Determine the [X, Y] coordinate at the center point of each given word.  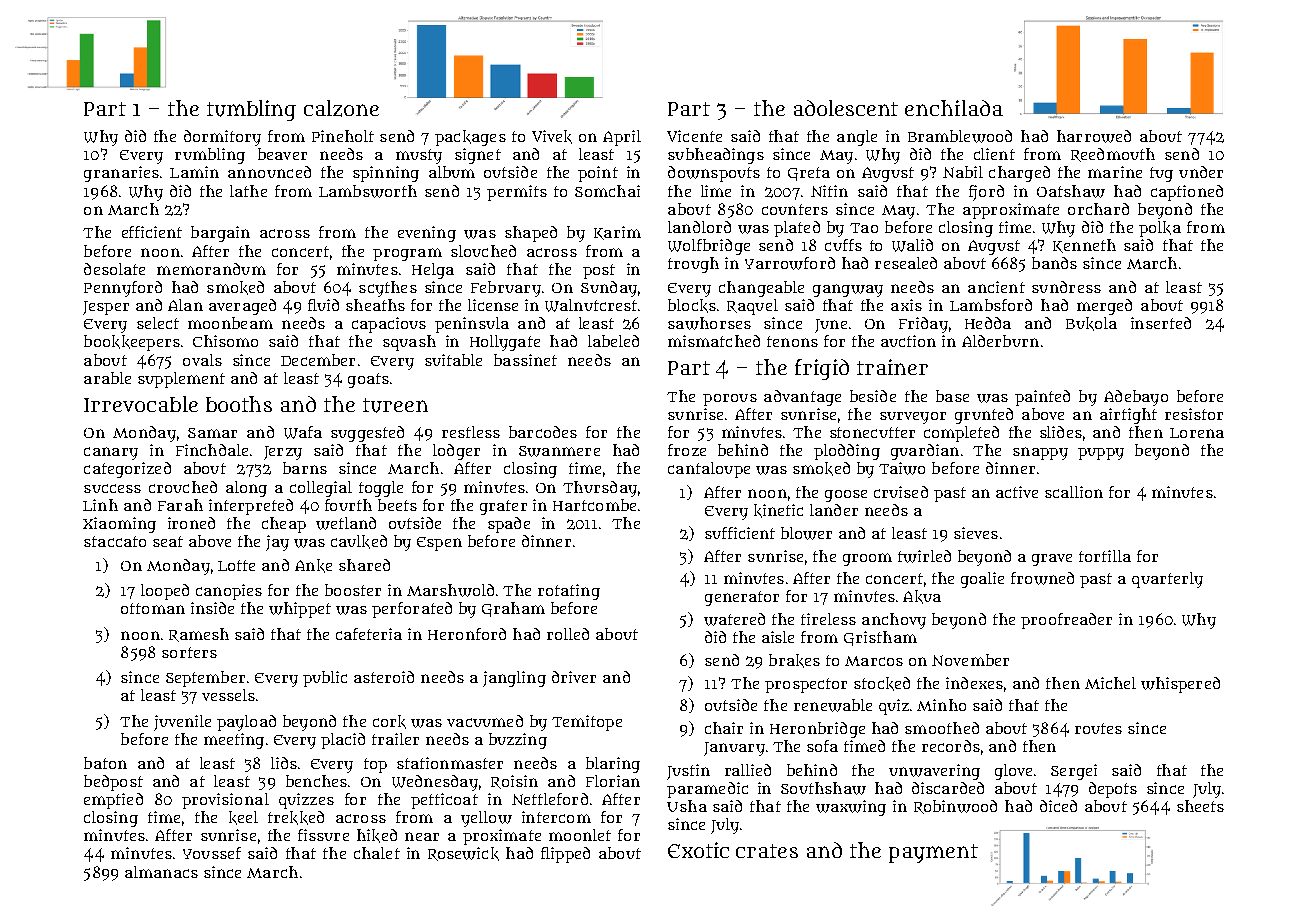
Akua [922, 597]
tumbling [251, 110]
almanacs [161, 872]
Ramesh [199, 635]
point [598, 174]
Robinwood [955, 807]
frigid [822, 369]
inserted [1161, 323]
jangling [514, 679]
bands [1054, 263]
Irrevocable [141, 404]
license [493, 305]
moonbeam [230, 323]
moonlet [580, 835]
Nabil [963, 172]
